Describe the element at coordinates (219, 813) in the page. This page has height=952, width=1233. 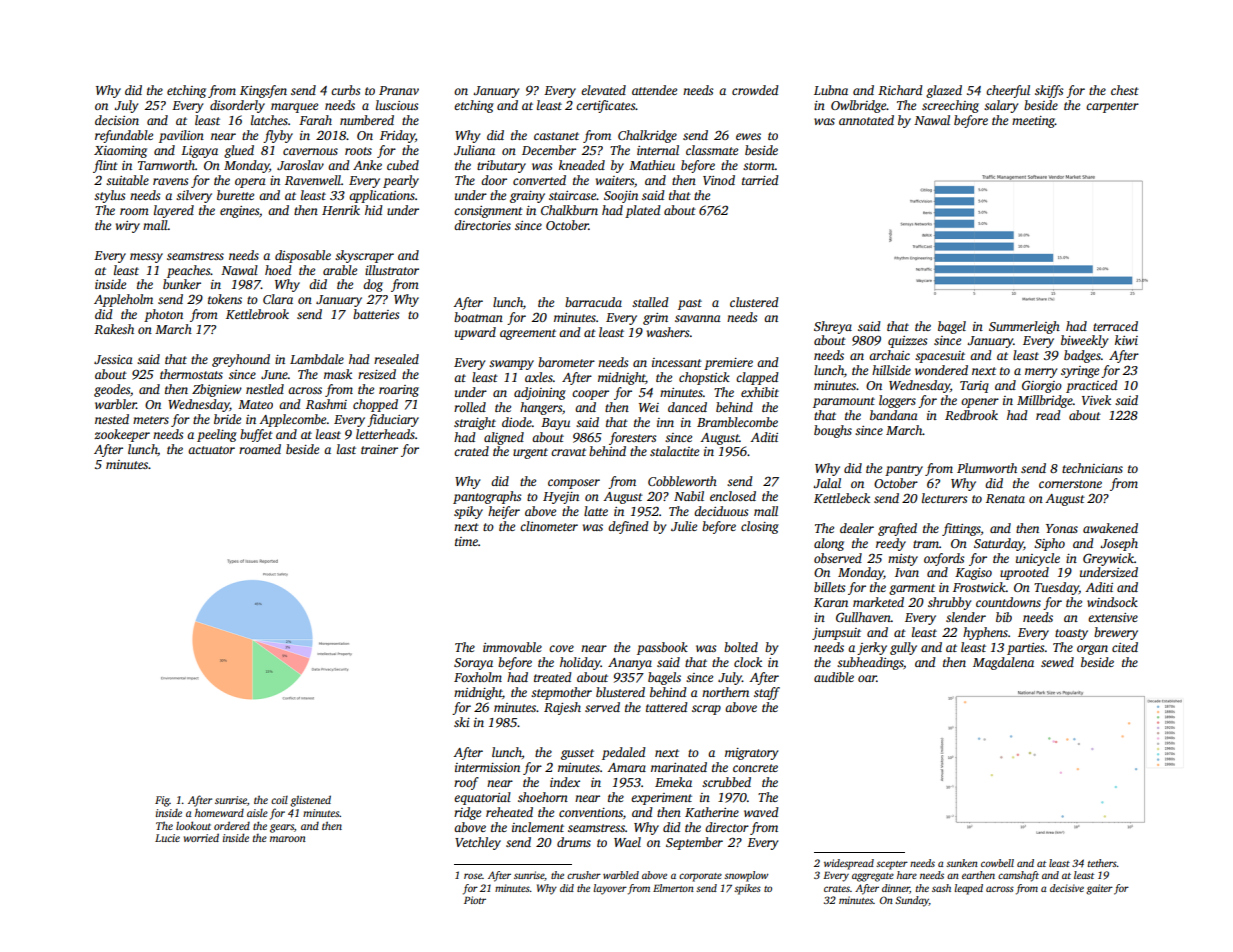
I see `homeward` at that location.
